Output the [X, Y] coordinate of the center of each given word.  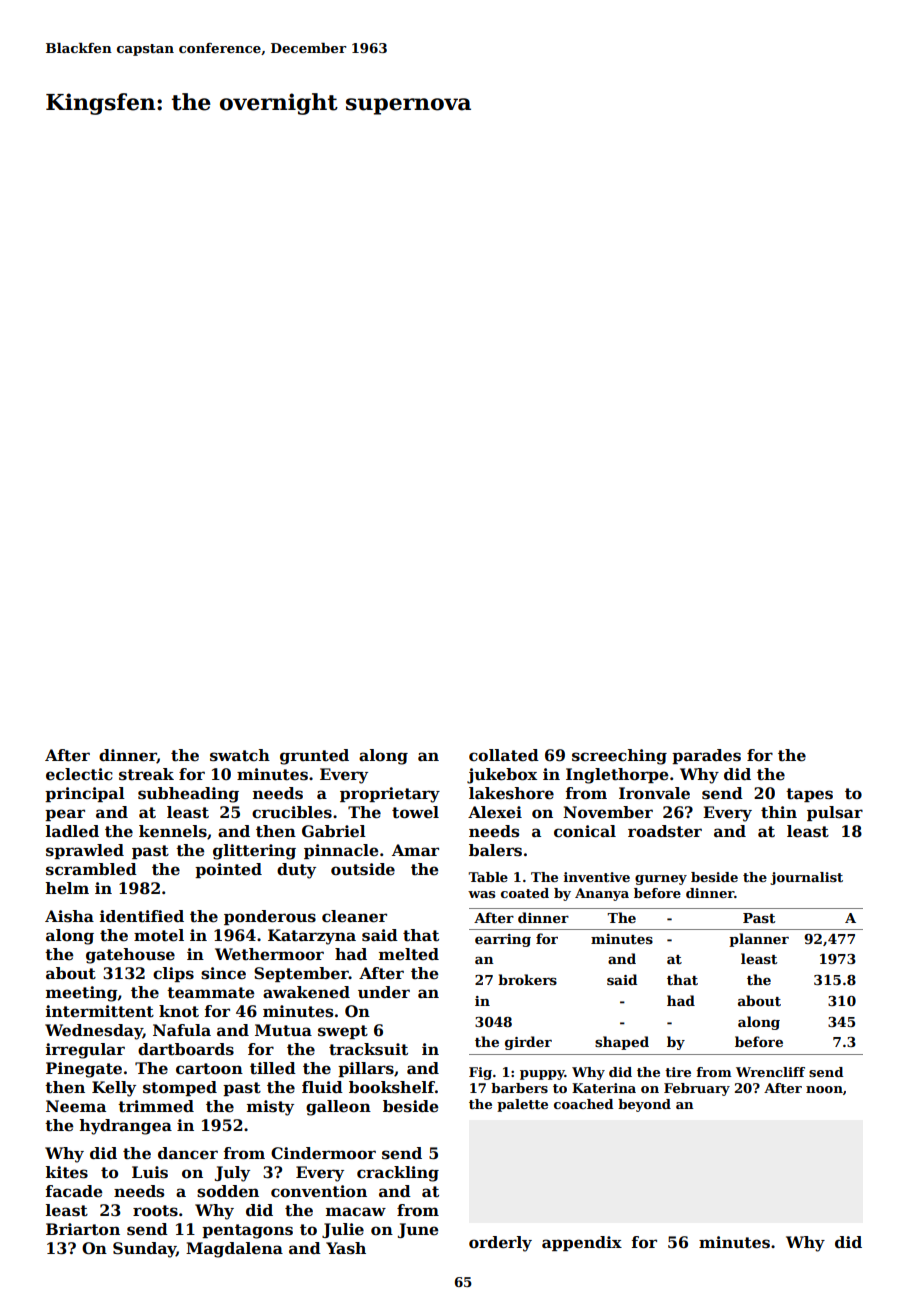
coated [525, 893]
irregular [85, 1051]
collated [504, 755]
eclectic [79, 774]
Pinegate [84, 1070]
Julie [343, 1230]
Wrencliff [770, 1072]
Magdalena [234, 1250]
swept [343, 1032]
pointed [228, 870]
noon [824, 1089]
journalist [806, 878]
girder [528, 1043]
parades [706, 756]
